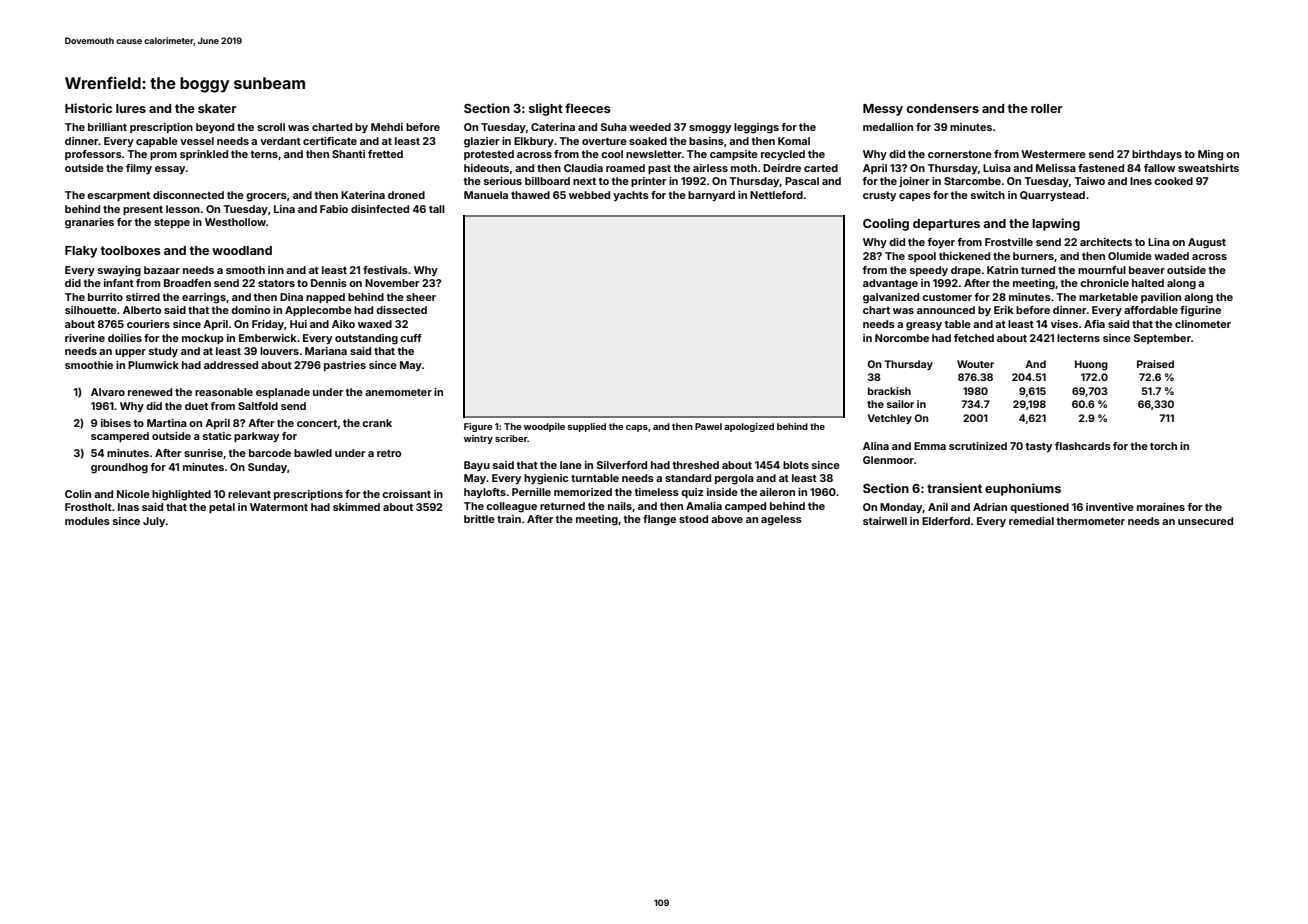 Image resolution: width=1308 pixels, height=924 pixels. I want to click on torch, so click(1163, 446).
